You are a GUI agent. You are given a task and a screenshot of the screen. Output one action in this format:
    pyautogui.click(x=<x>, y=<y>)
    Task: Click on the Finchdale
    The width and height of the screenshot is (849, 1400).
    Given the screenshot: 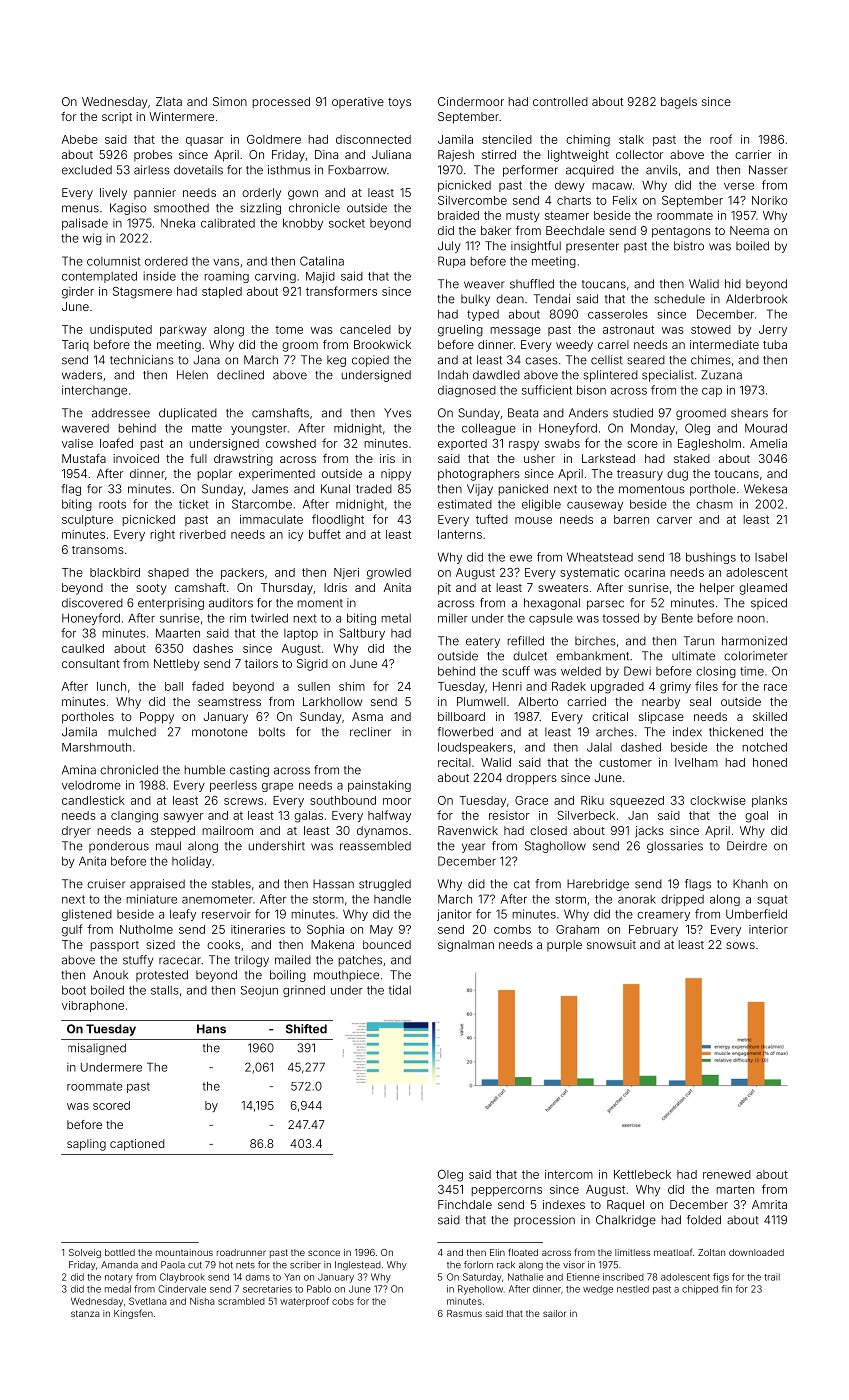 What is the action you would take?
    pyautogui.click(x=465, y=1204)
